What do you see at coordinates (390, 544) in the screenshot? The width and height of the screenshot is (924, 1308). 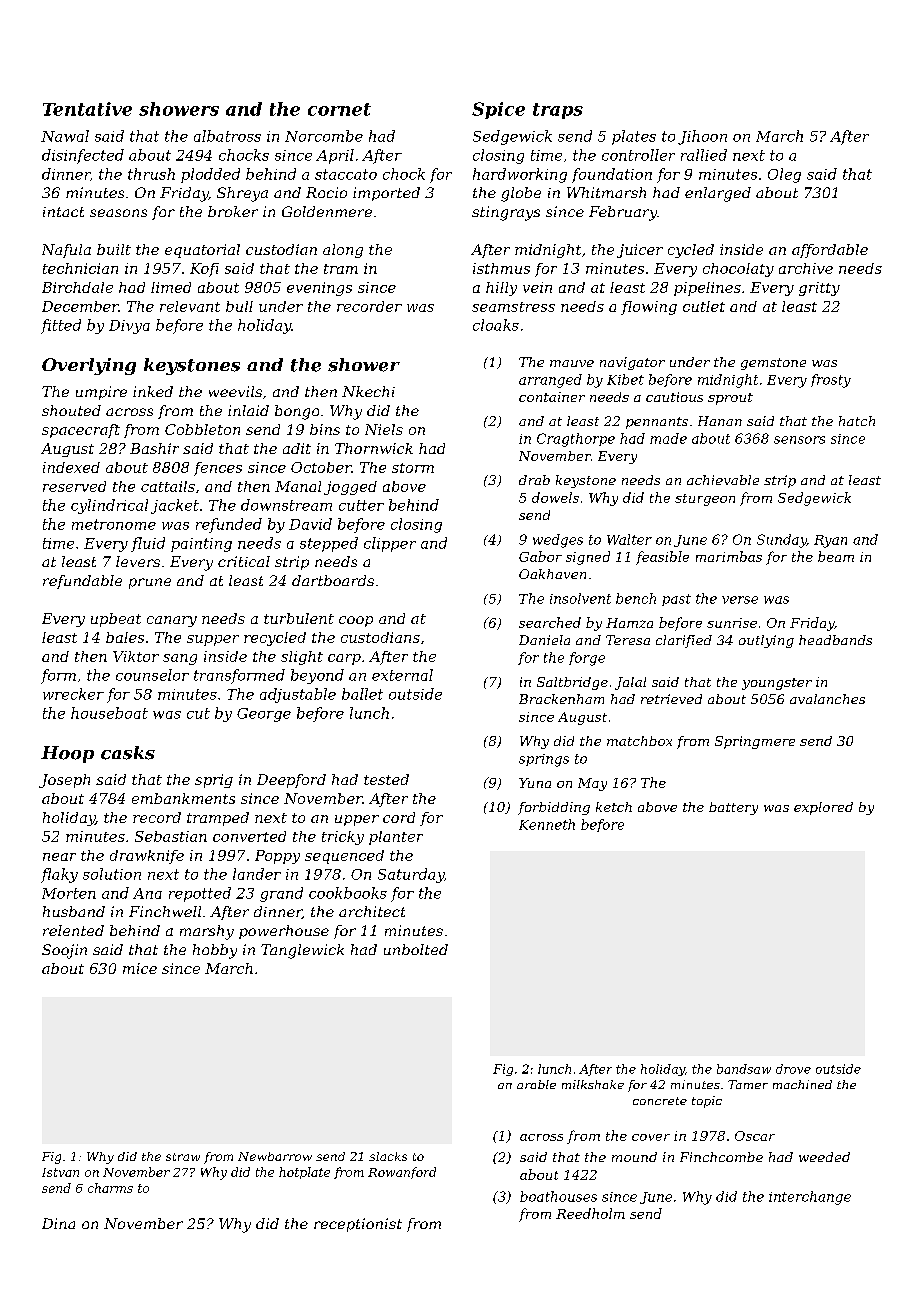 I see `clipper` at bounding box center [390, 544].
